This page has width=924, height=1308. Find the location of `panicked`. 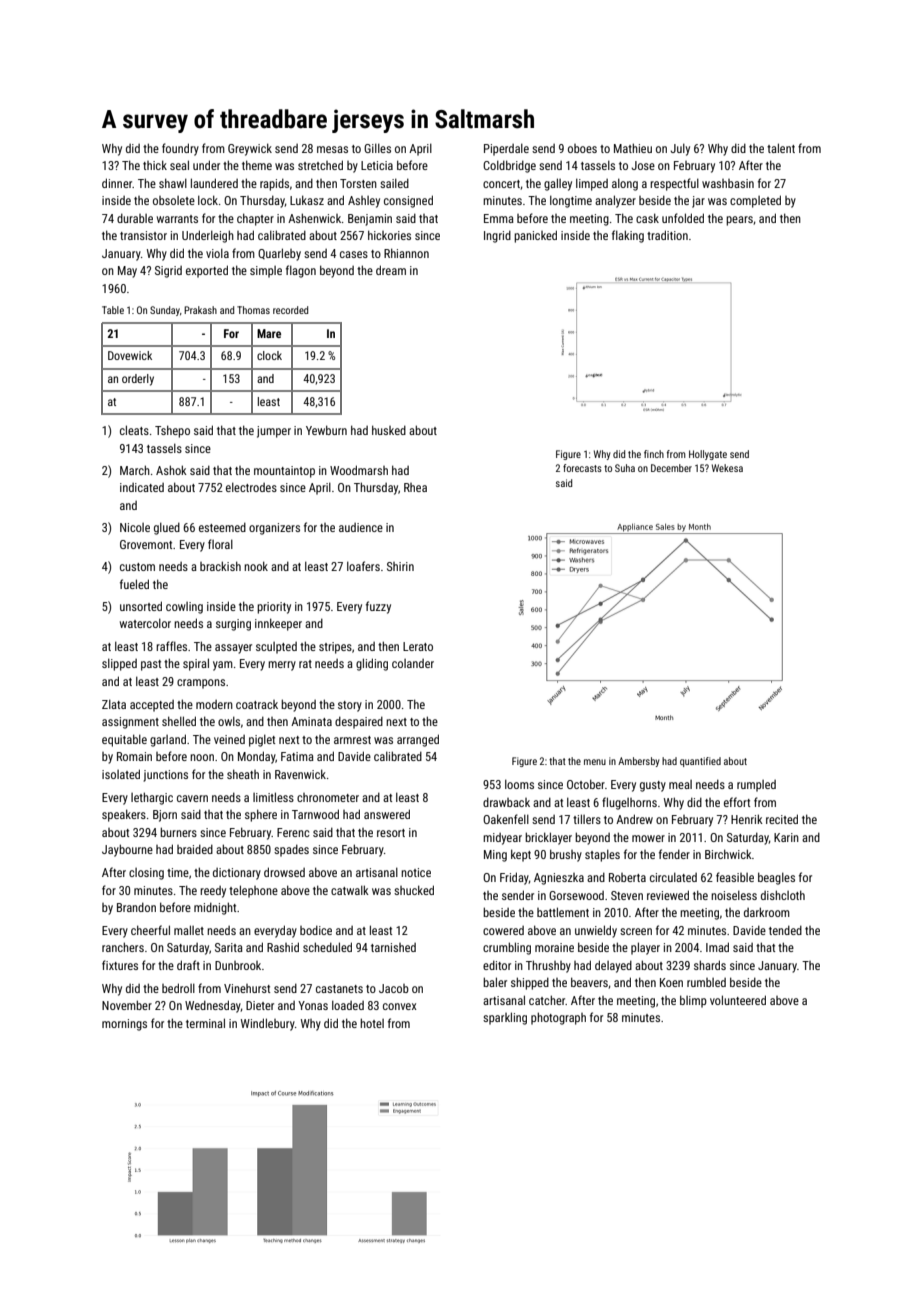

panicked is located at coordinates (535, 236).
